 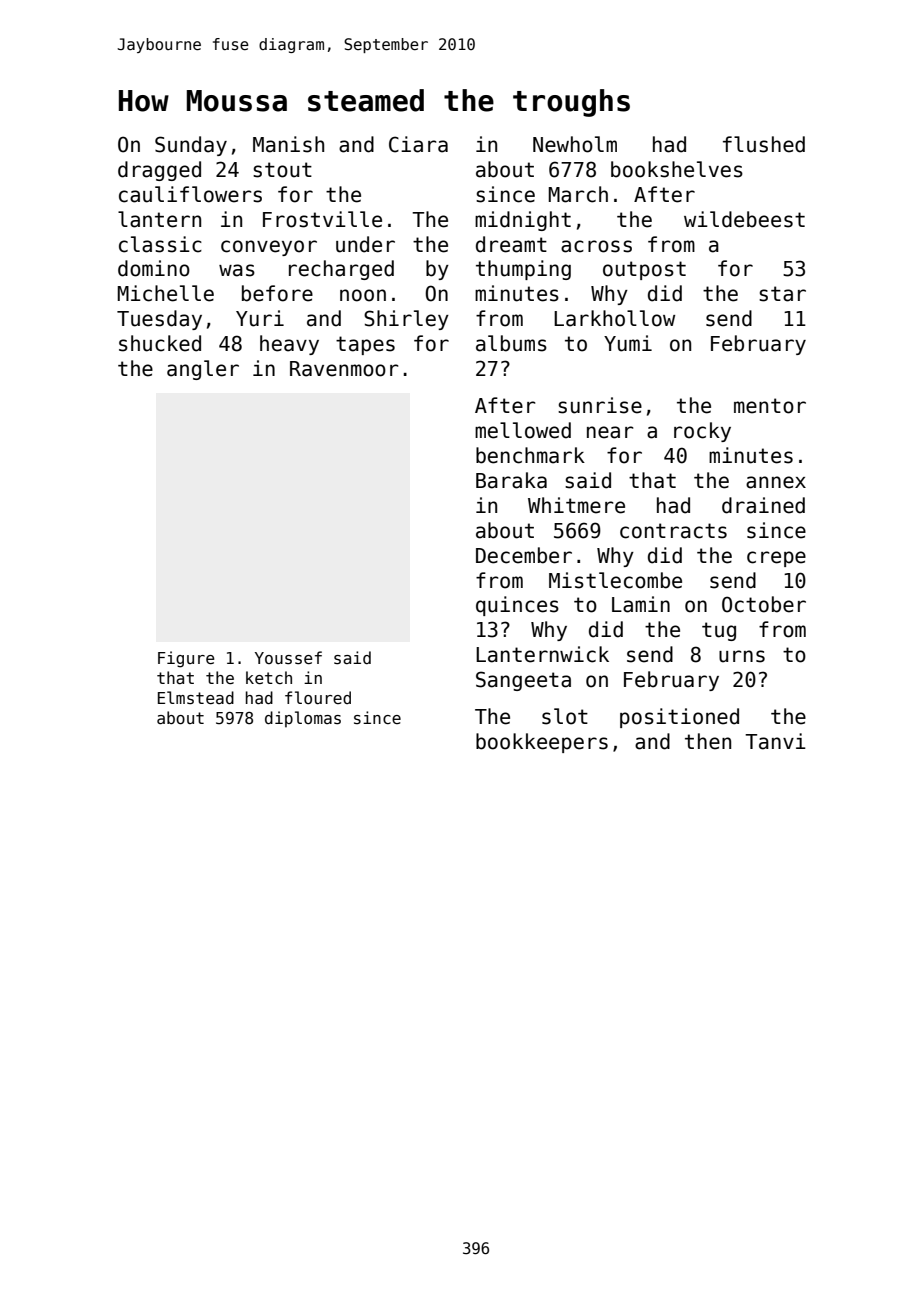 What do you see at coordinates (744, 219) in the screenshot?
I see `wildebeest` at bounding box center [744, 219].
